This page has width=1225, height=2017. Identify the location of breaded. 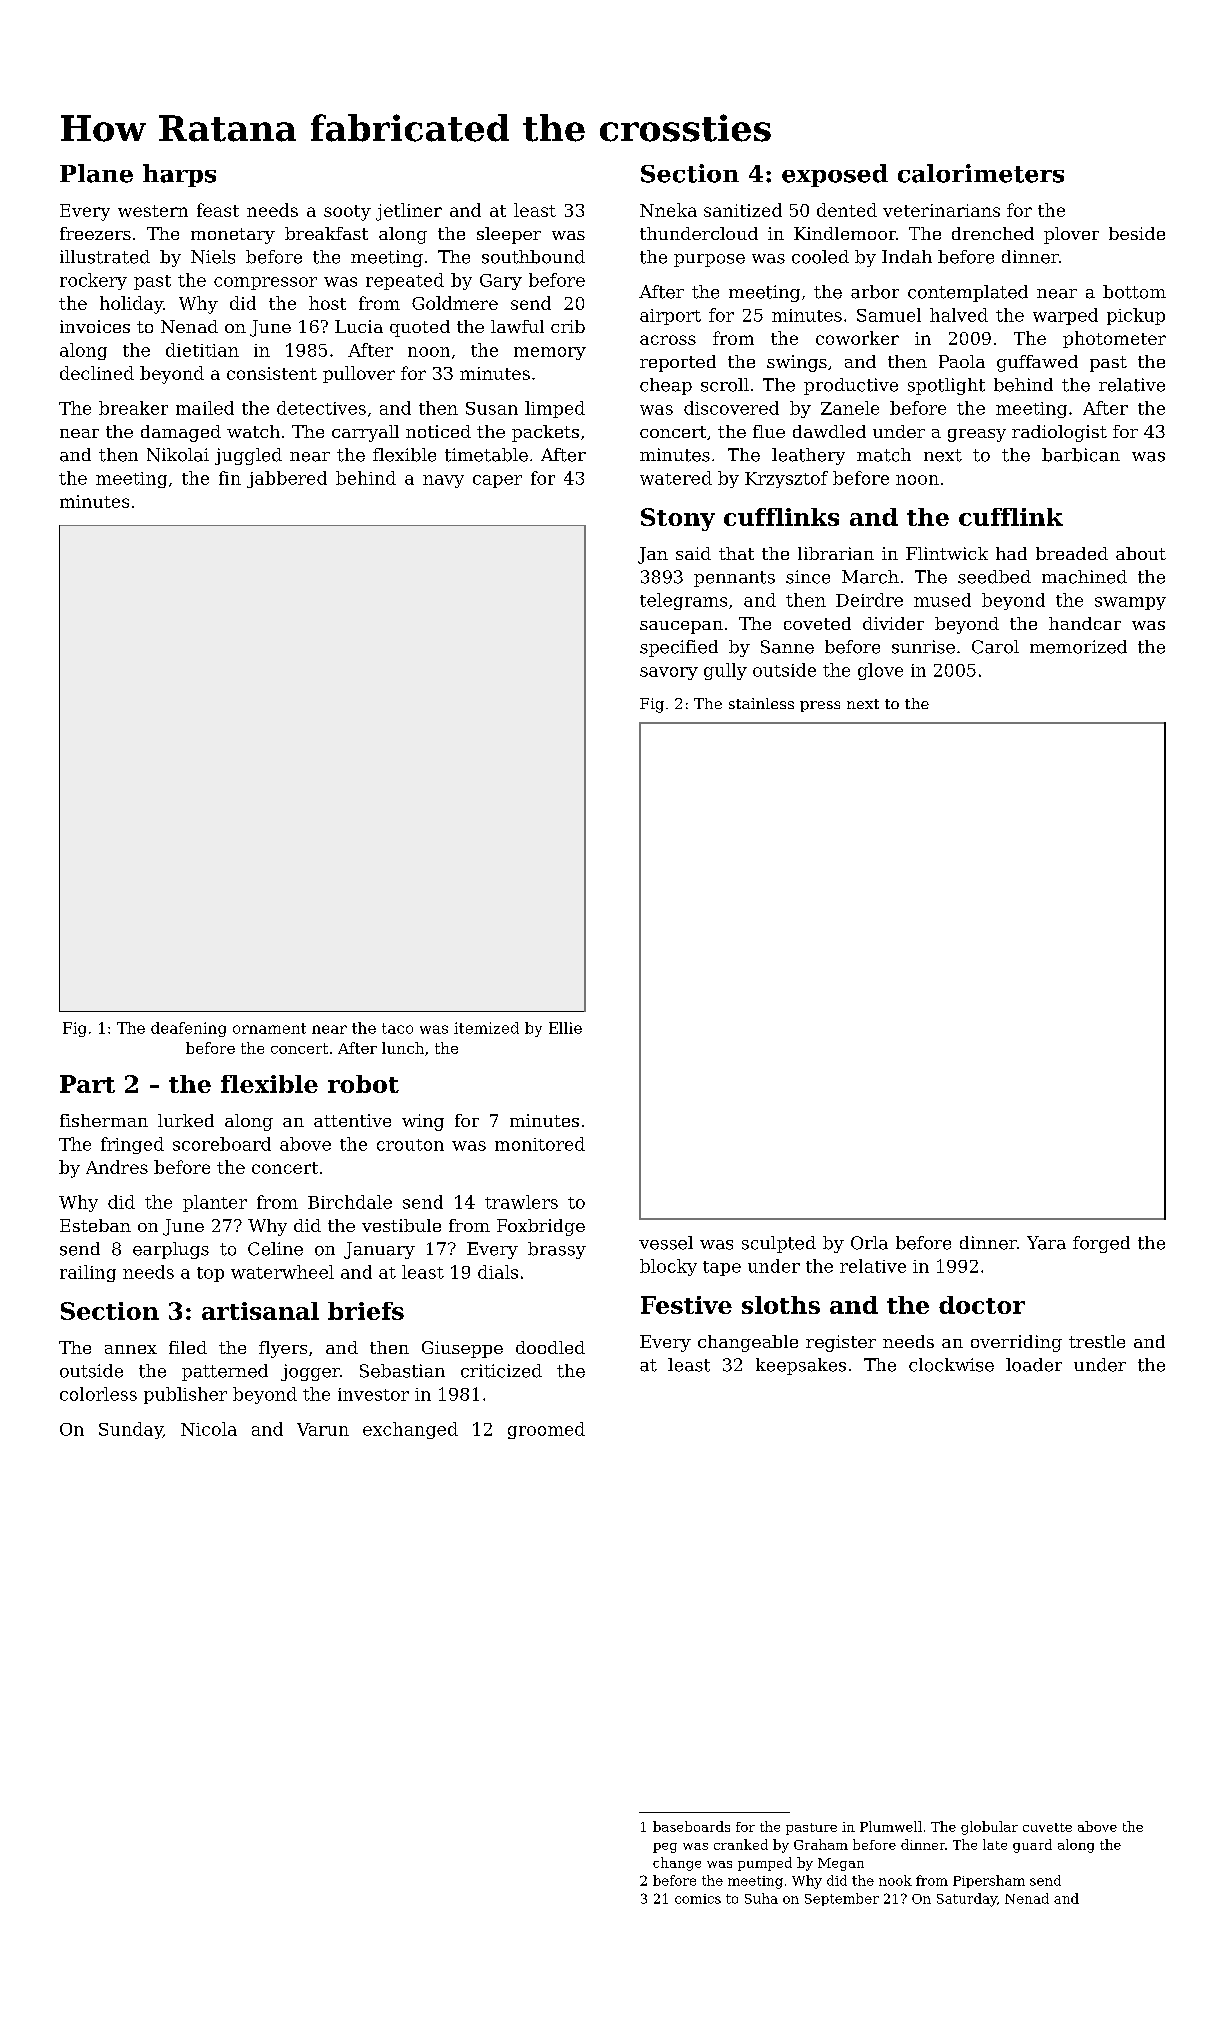
(1072, 553).
